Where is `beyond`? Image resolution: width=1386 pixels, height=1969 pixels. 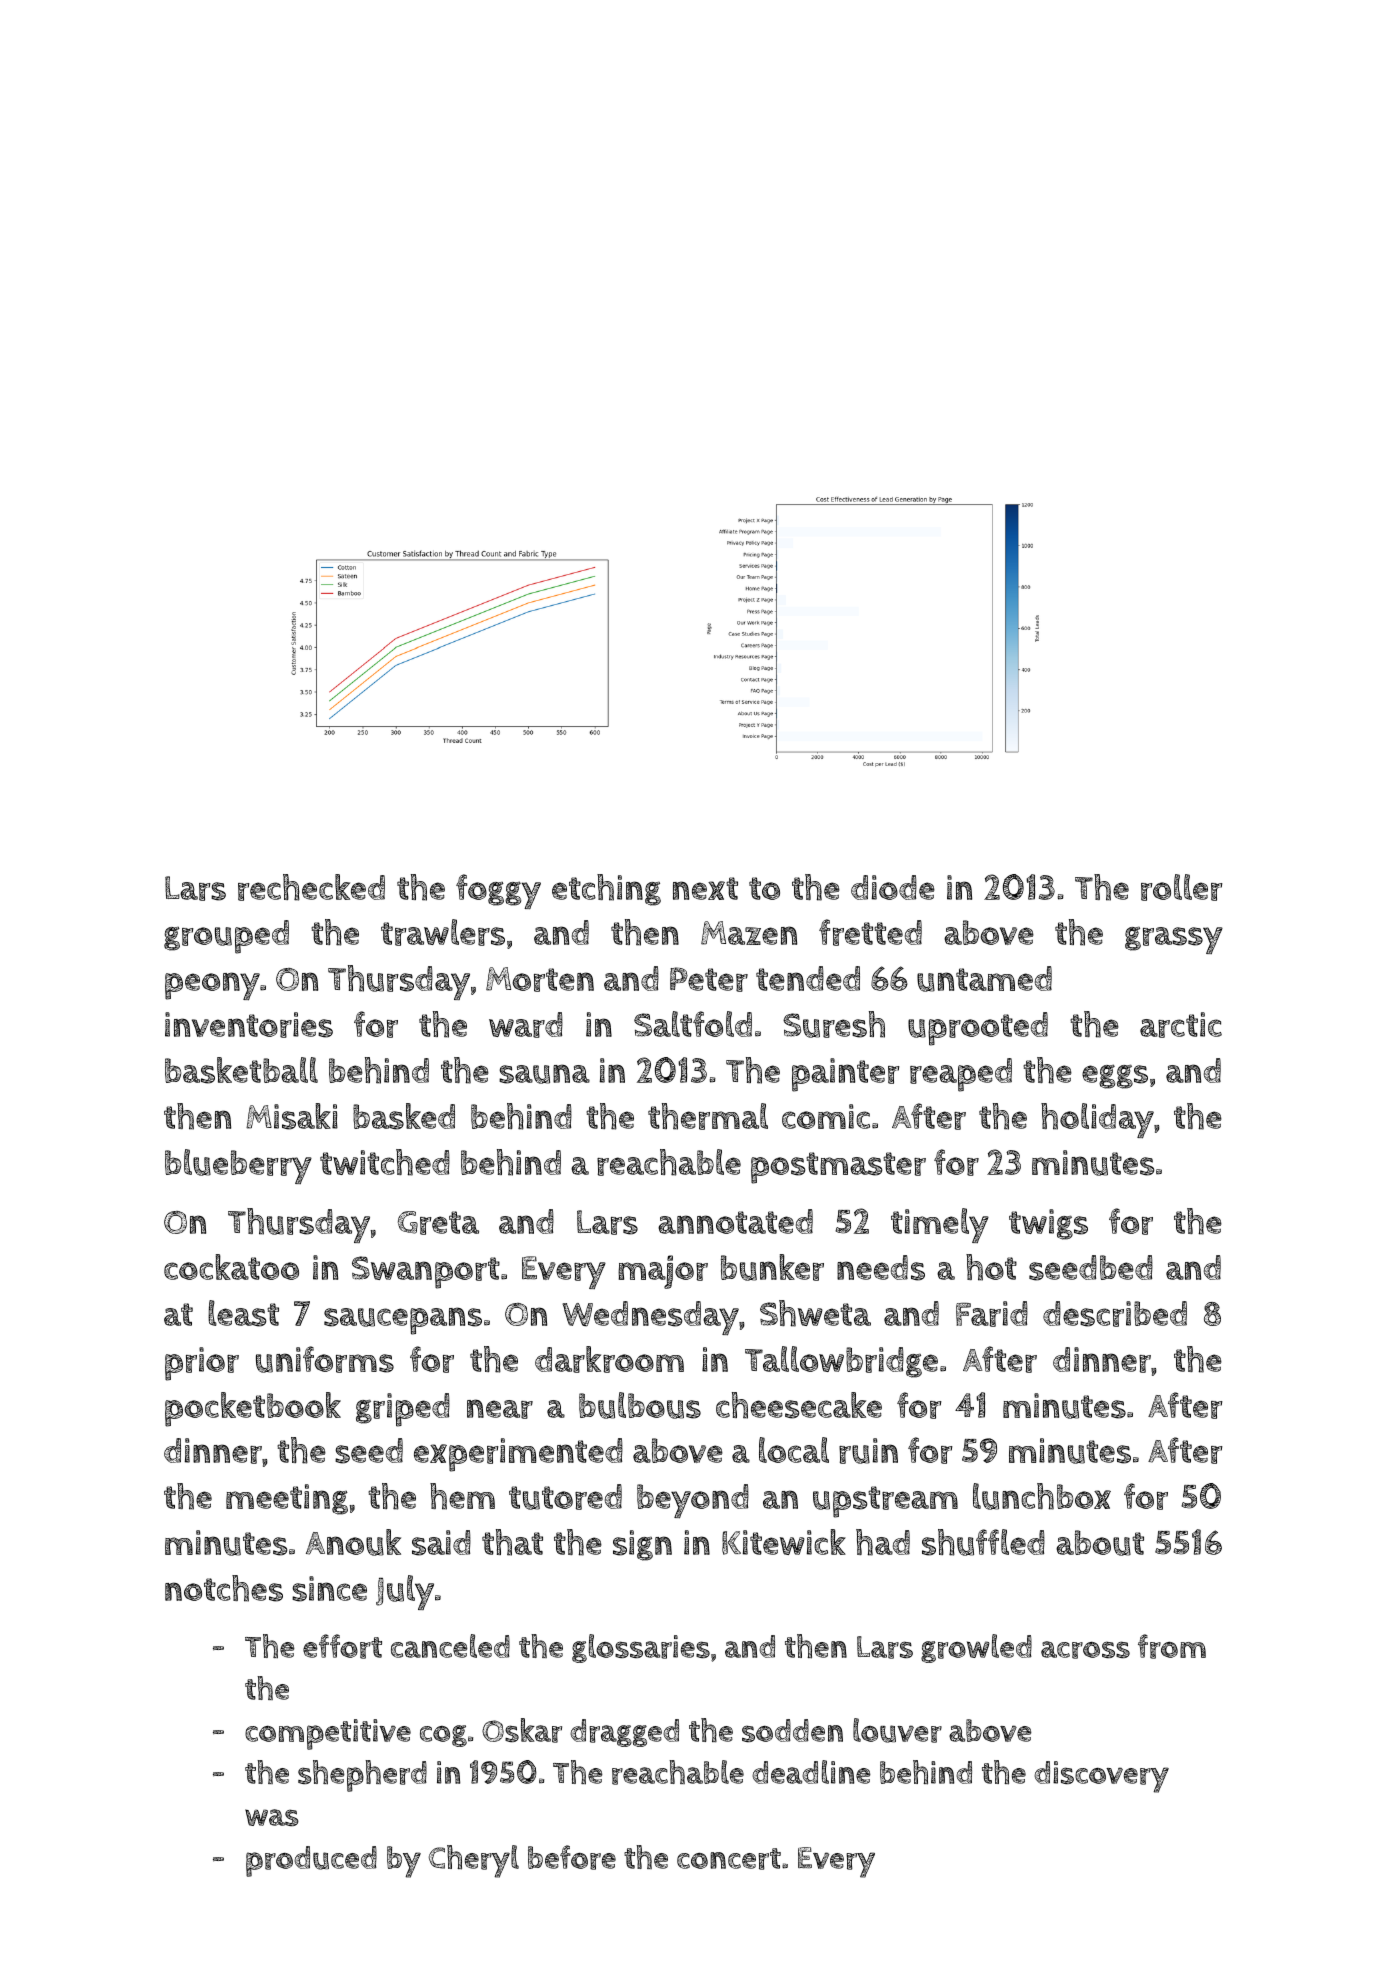
beyond is located at coordinates (693, 1501).
